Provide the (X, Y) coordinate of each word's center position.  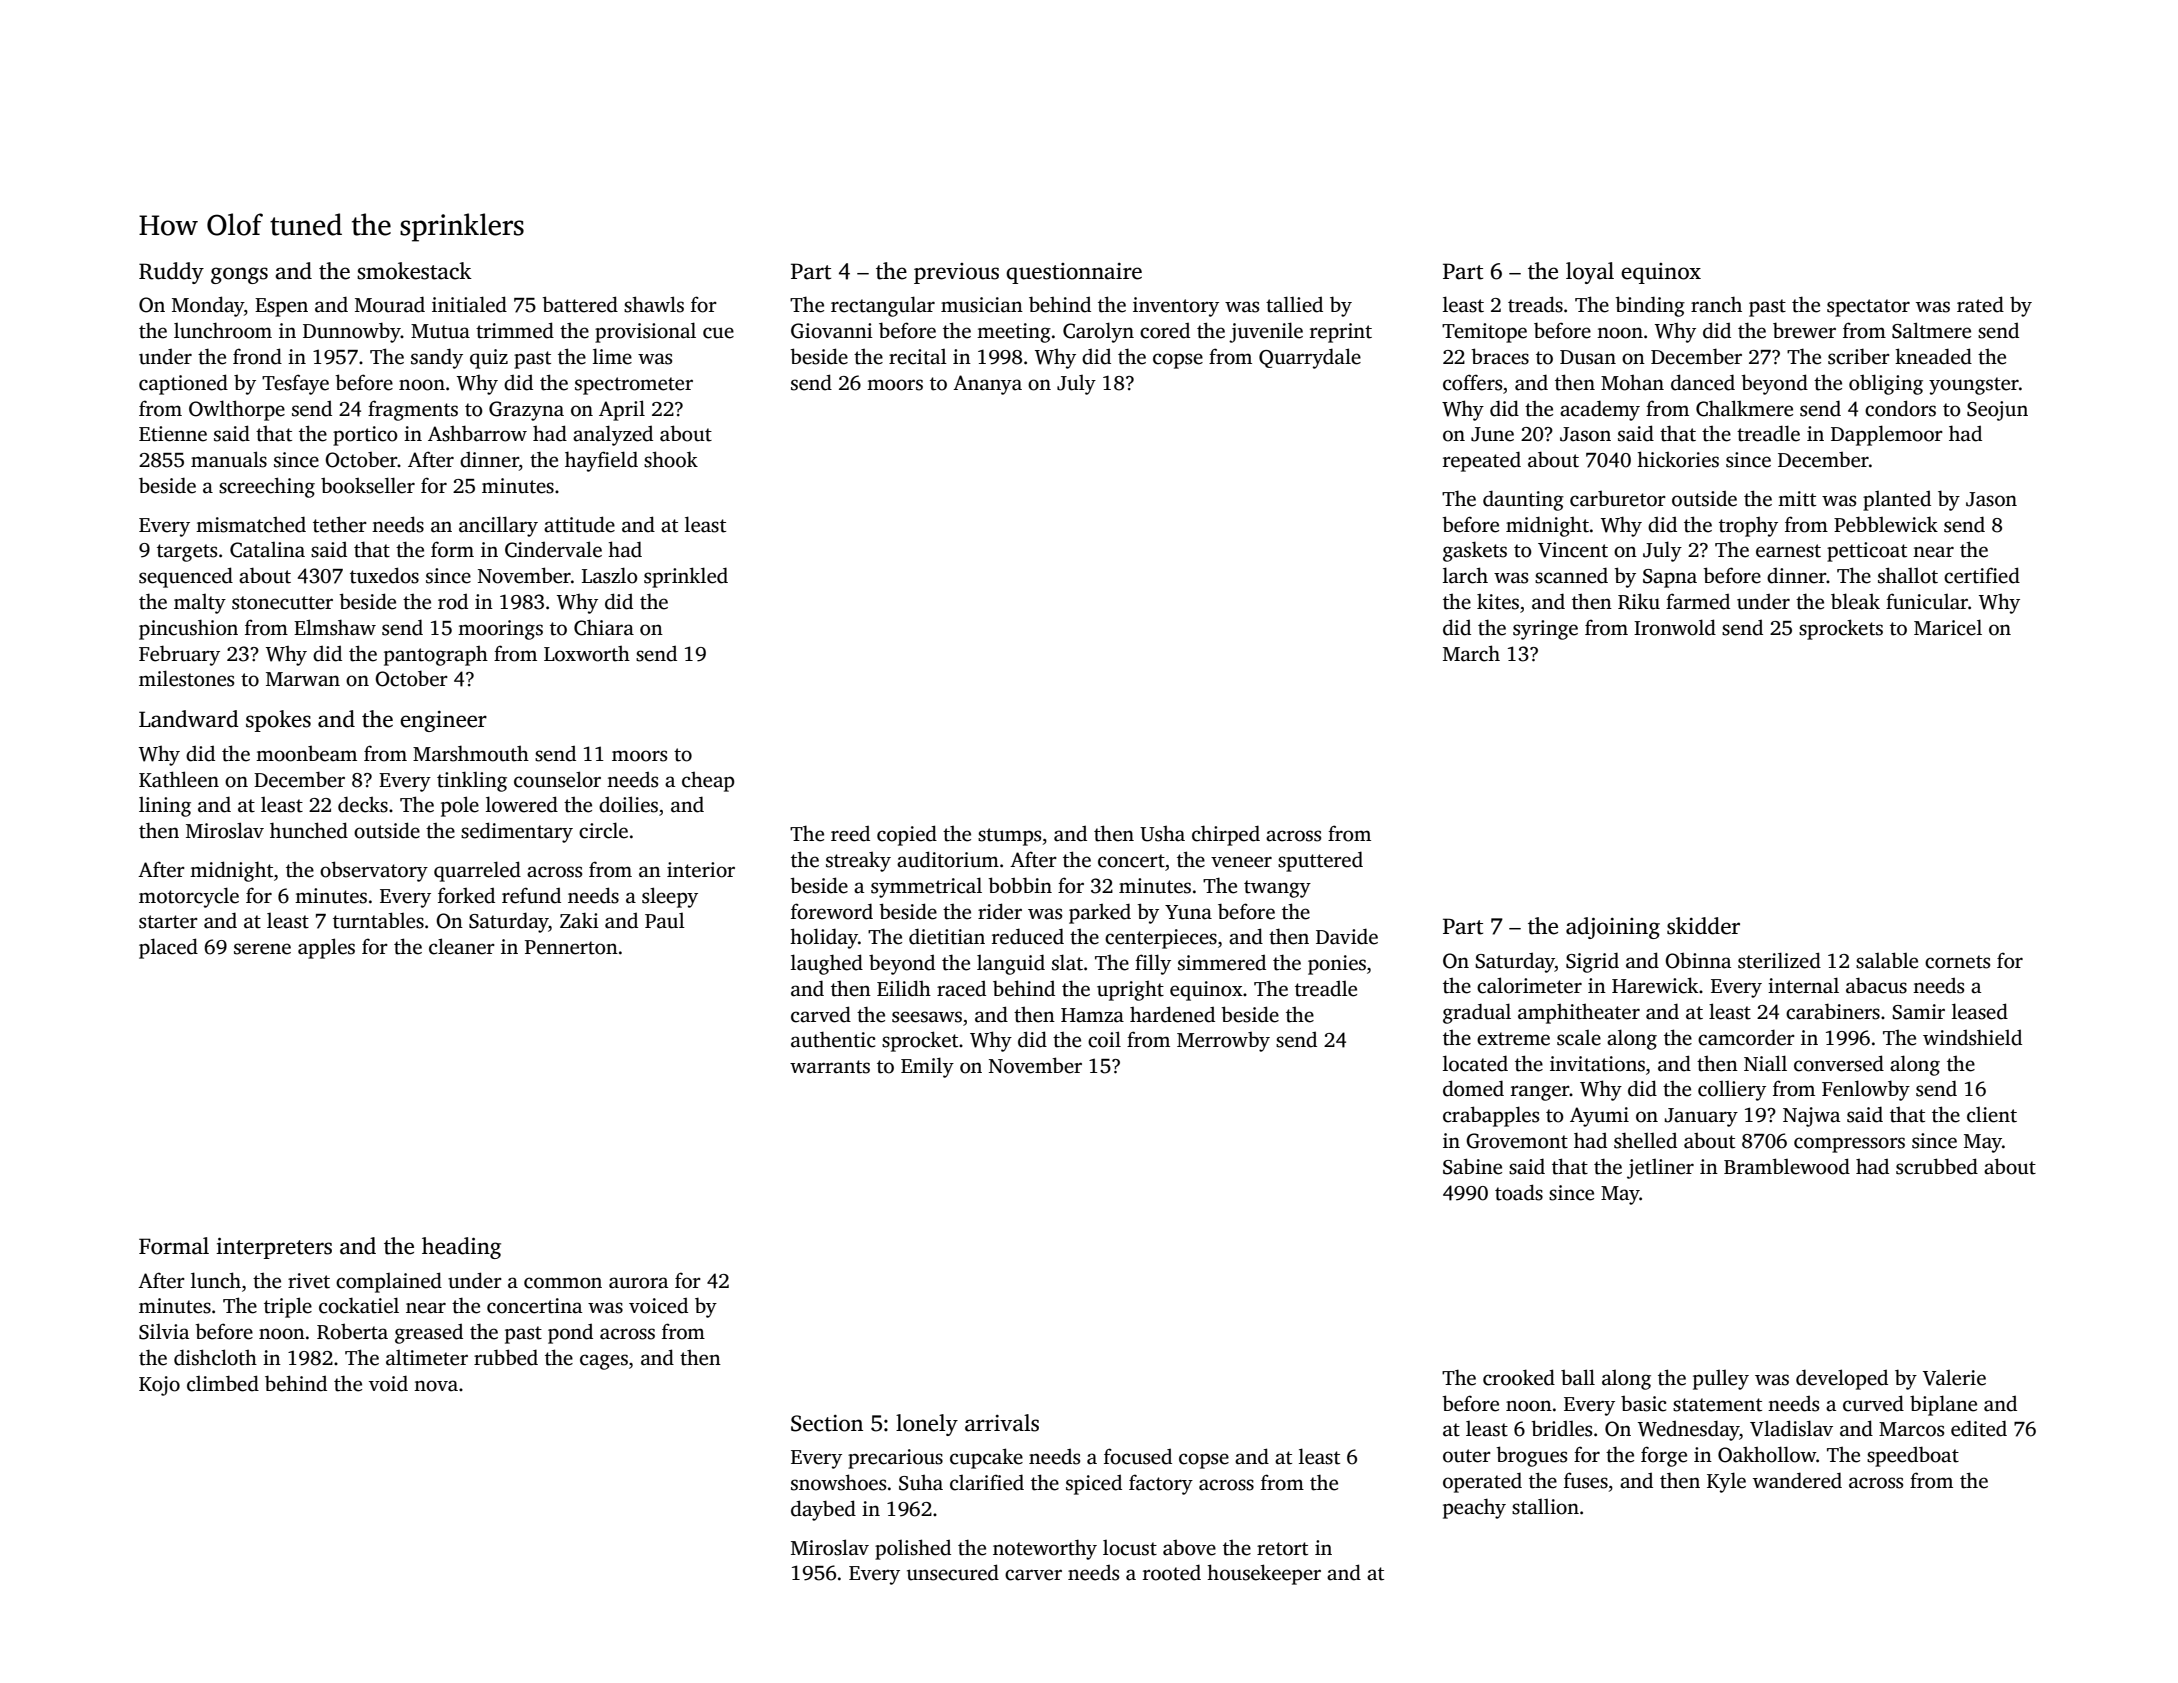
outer (1467, 1456)
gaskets (1475, 551)
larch (1465, 575)
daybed (823, 1510)
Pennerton (571, 947)
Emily (927, 1067)
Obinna (1698, 960)
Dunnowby (352, 332)
